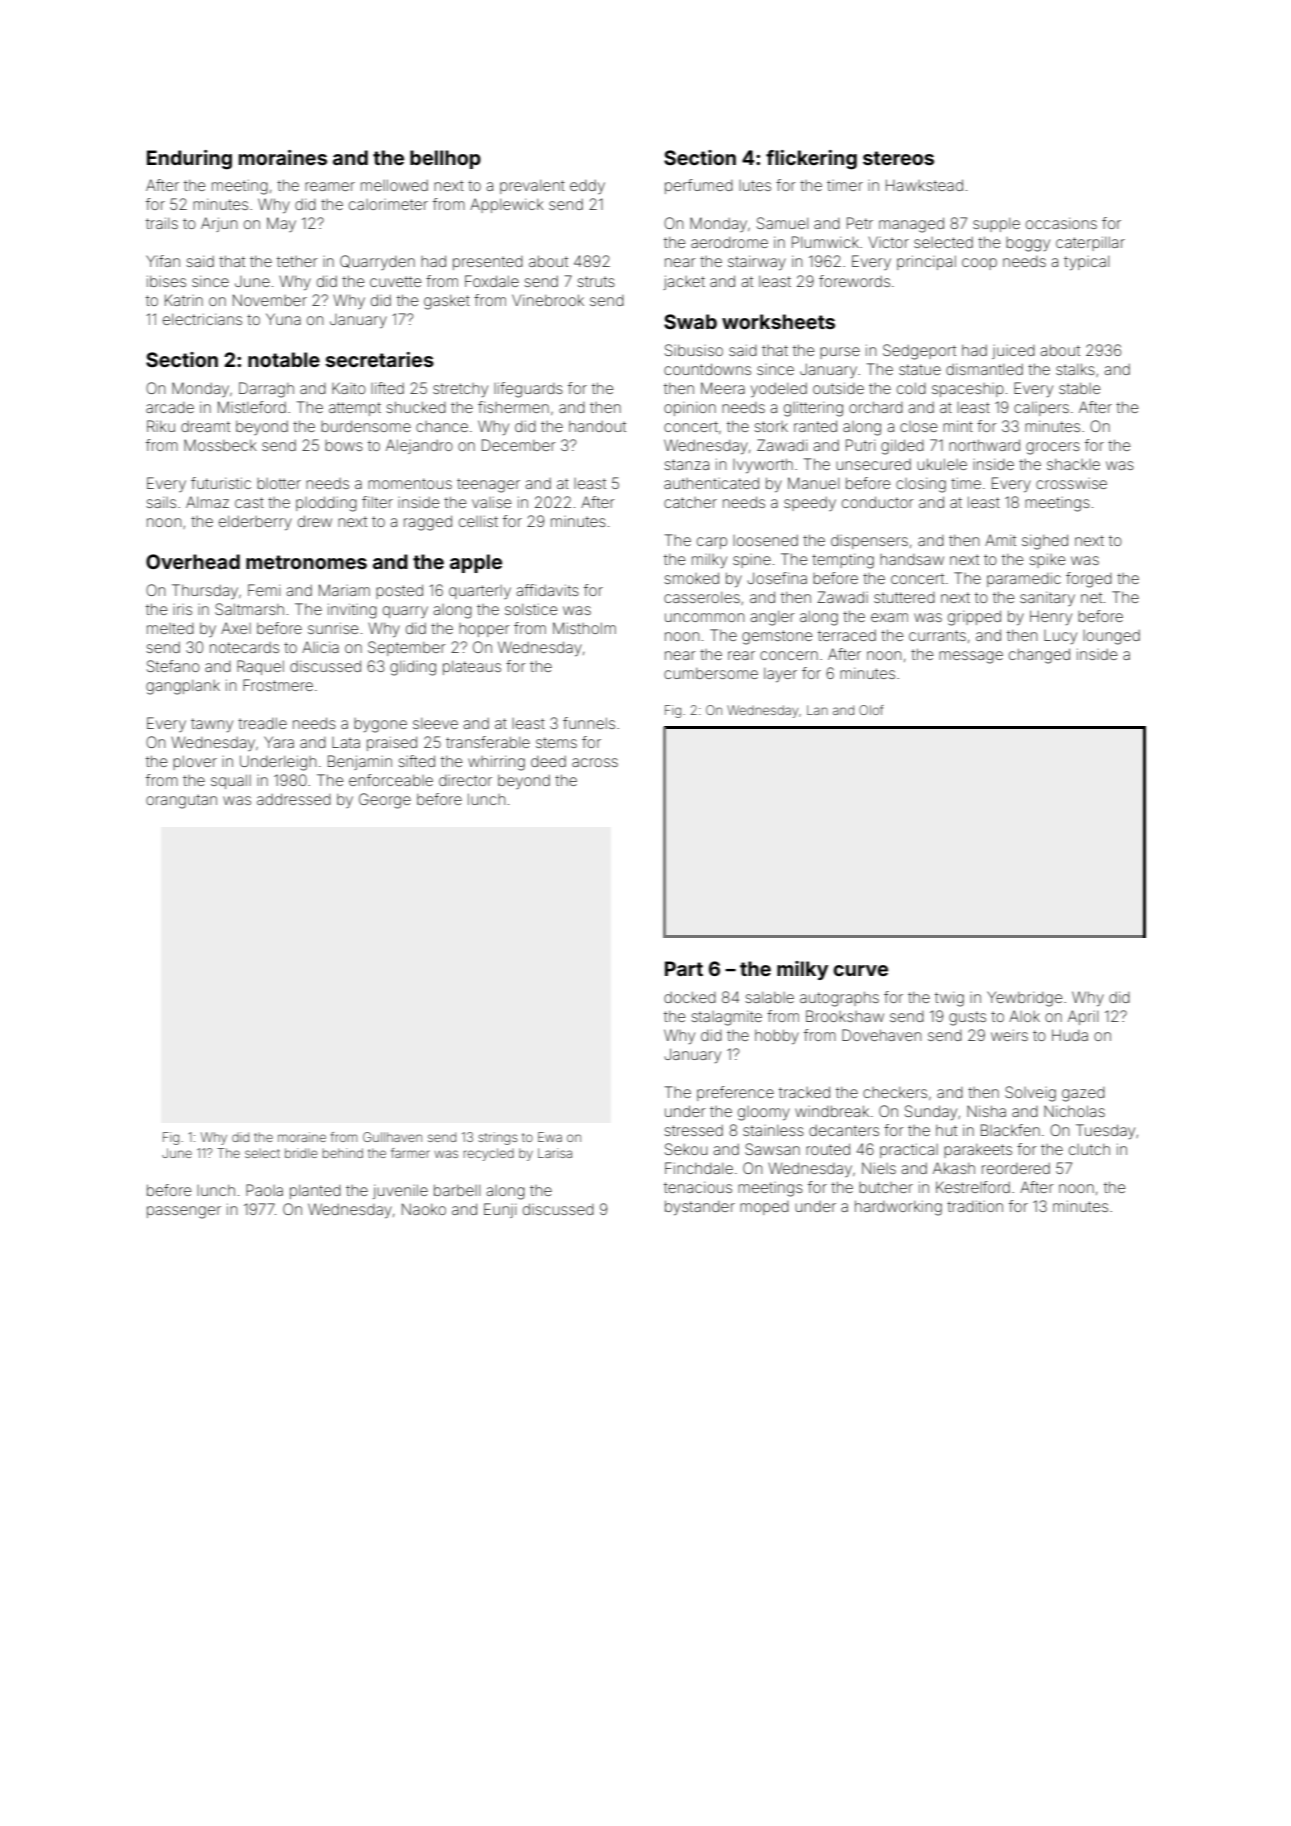  Describe the element at coordinates (967, 1018) in the screenshot. I see `gusts` at that location.
